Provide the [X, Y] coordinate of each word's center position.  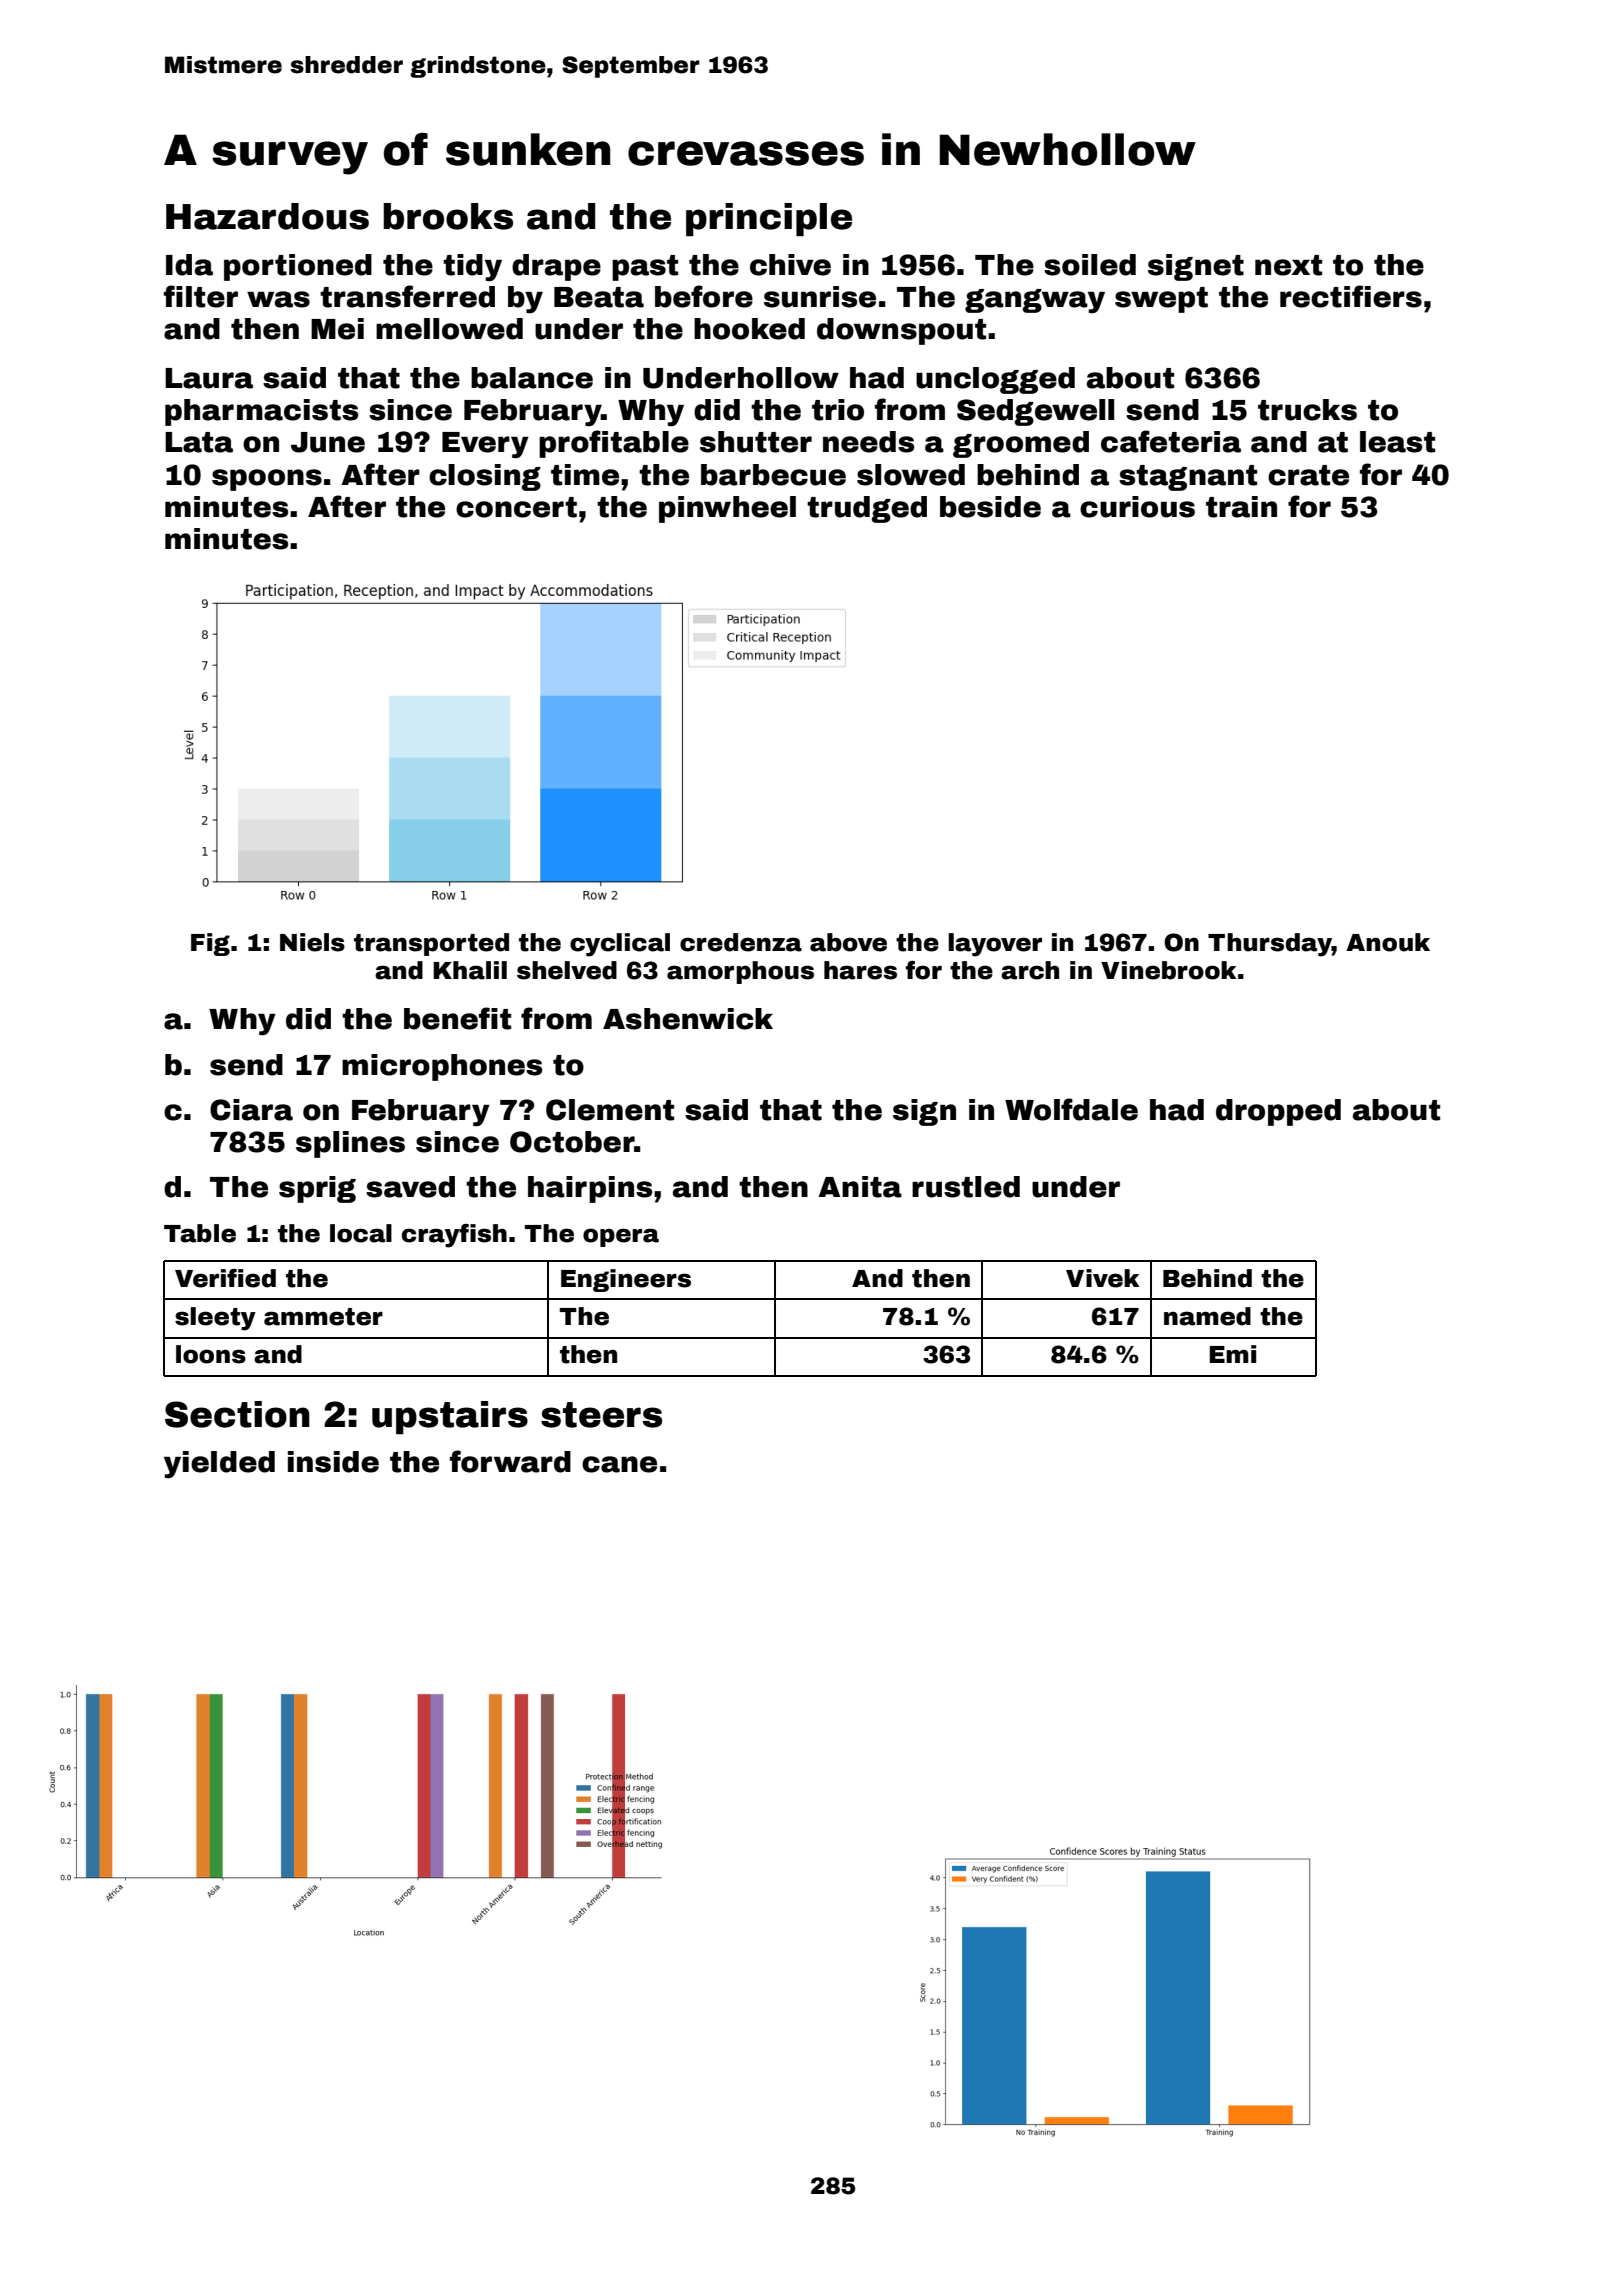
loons [211, 1354]
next [1288, 265]
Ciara [251, 1110]
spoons [267, 480]
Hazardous [267, 216]
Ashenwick [688, 1019]
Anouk [1388, 942]
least [1397, 442]
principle [769, 219]
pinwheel [727, 509]
